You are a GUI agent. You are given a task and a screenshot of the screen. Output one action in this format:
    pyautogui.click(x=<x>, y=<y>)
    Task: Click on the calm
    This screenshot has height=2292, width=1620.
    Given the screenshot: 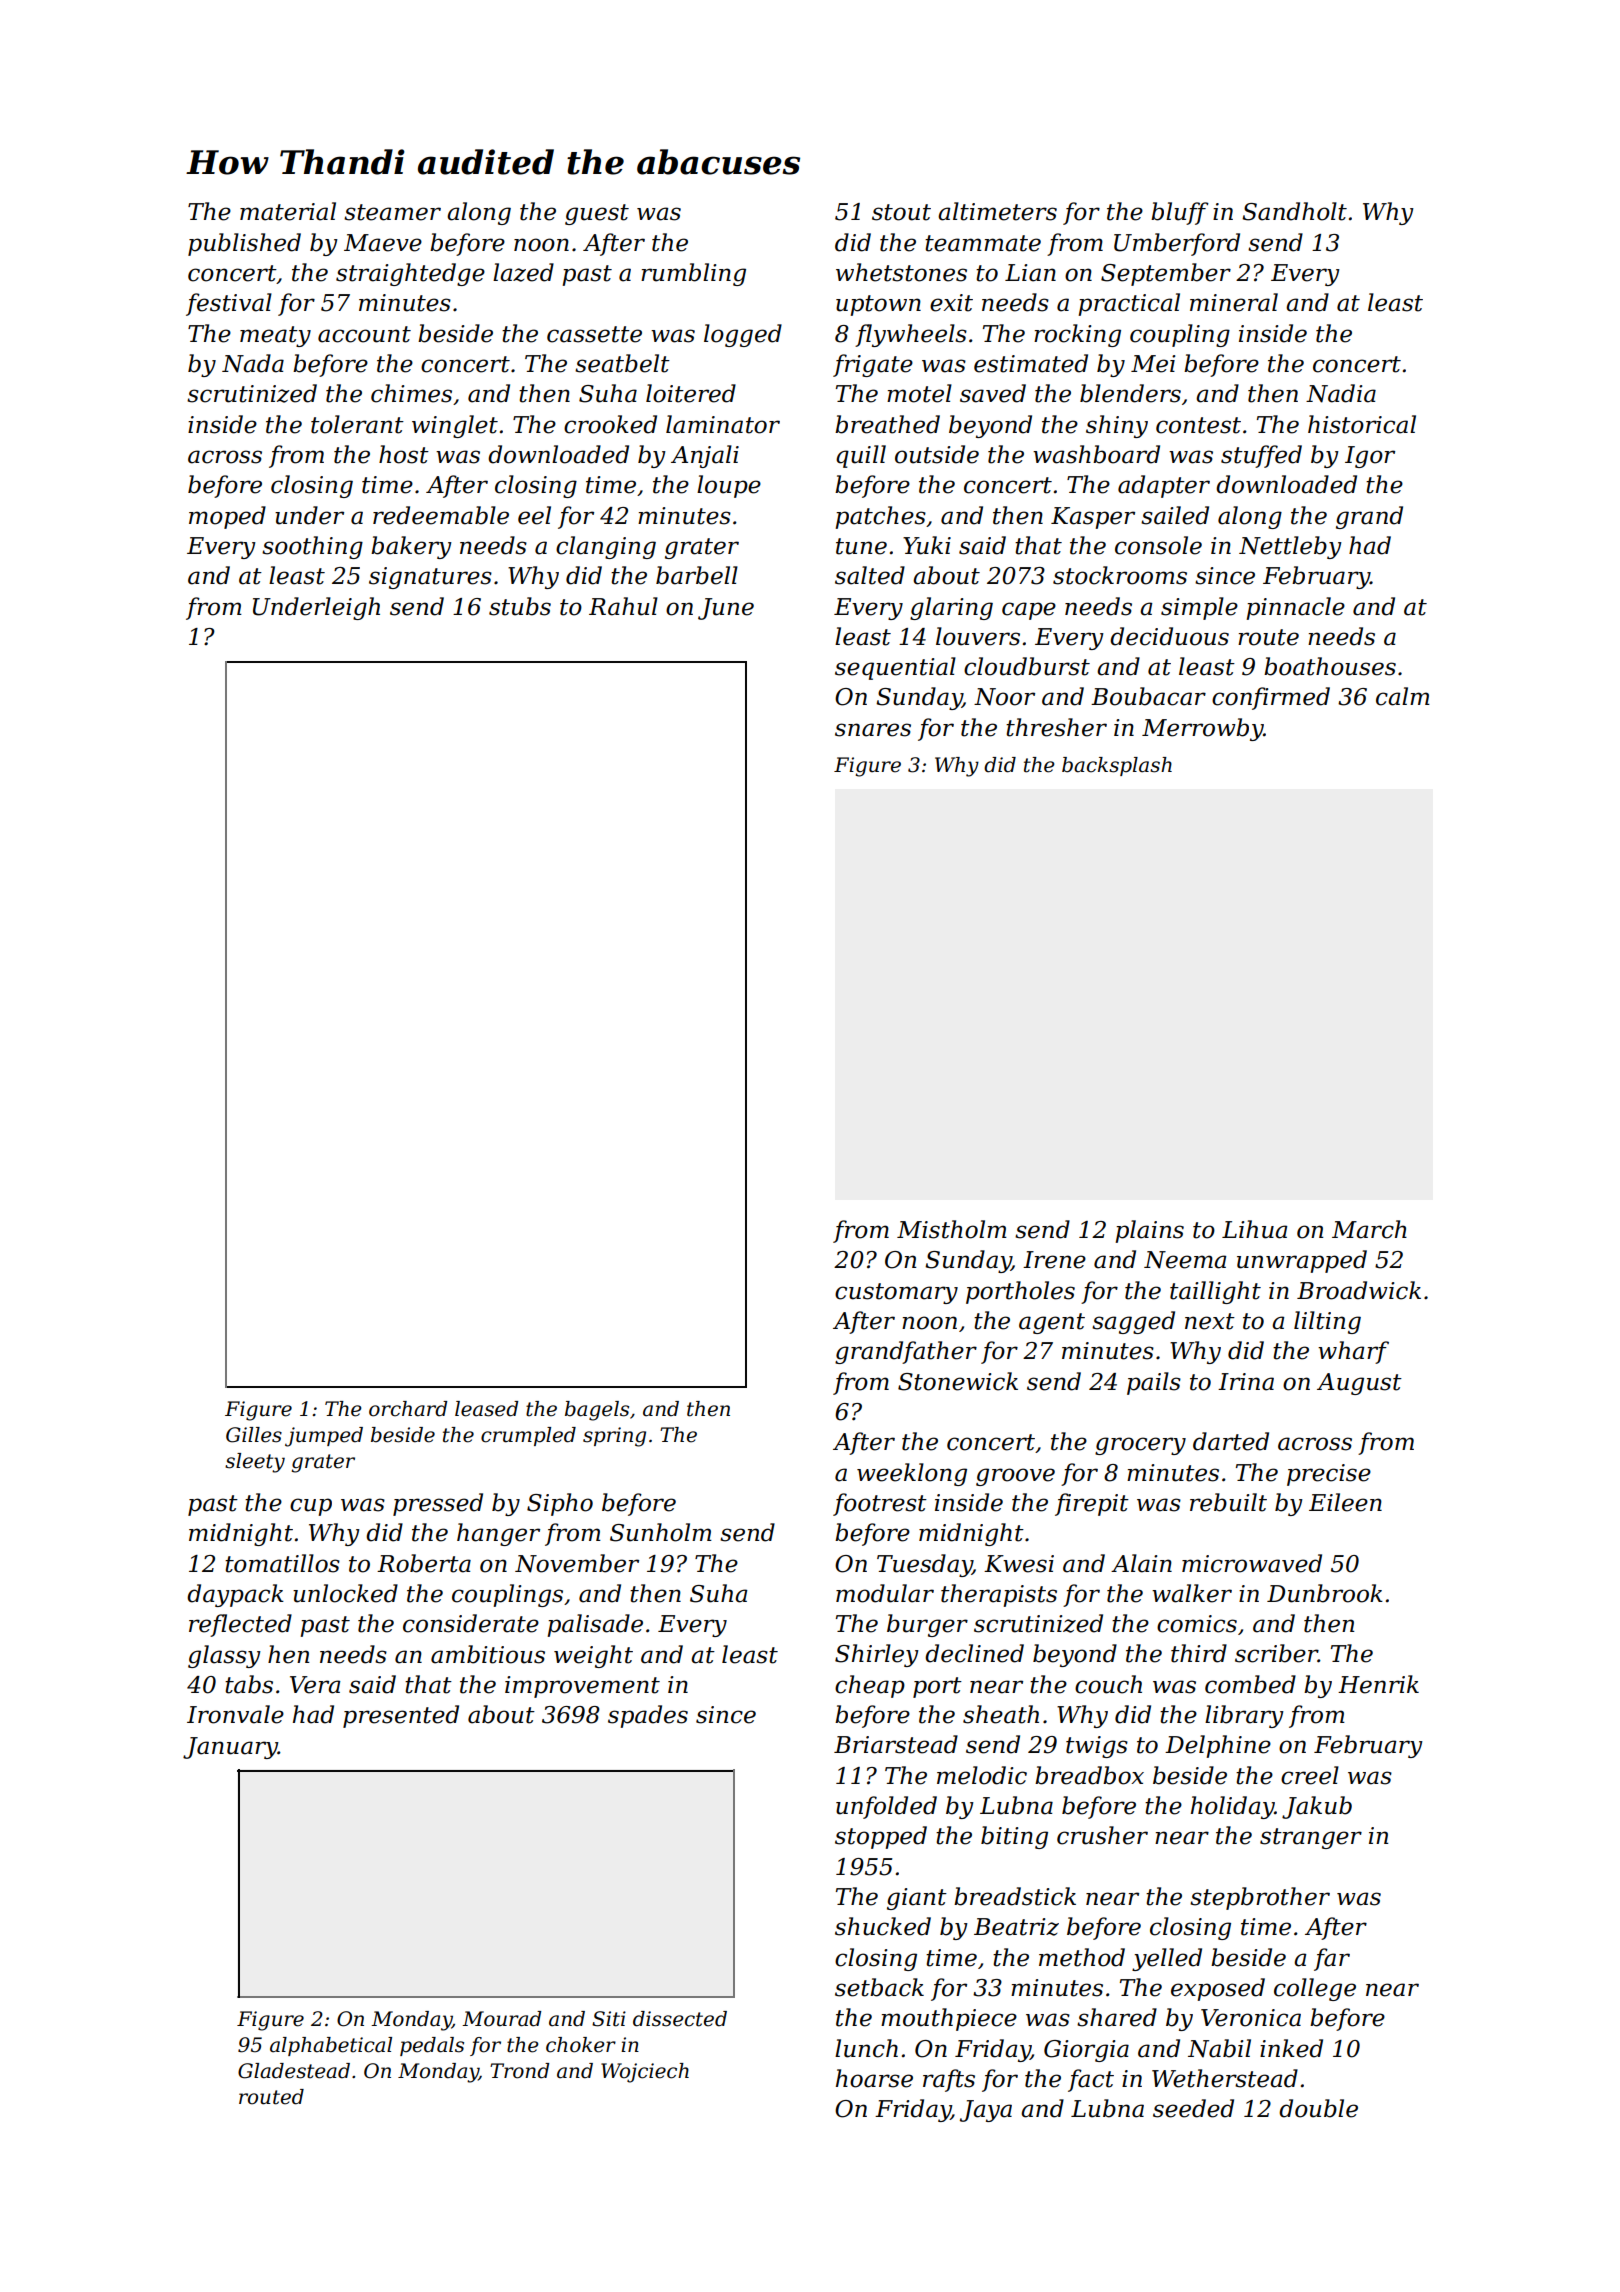 What is the action you would take?
    pyautogui.click(x=1403, y=696)
